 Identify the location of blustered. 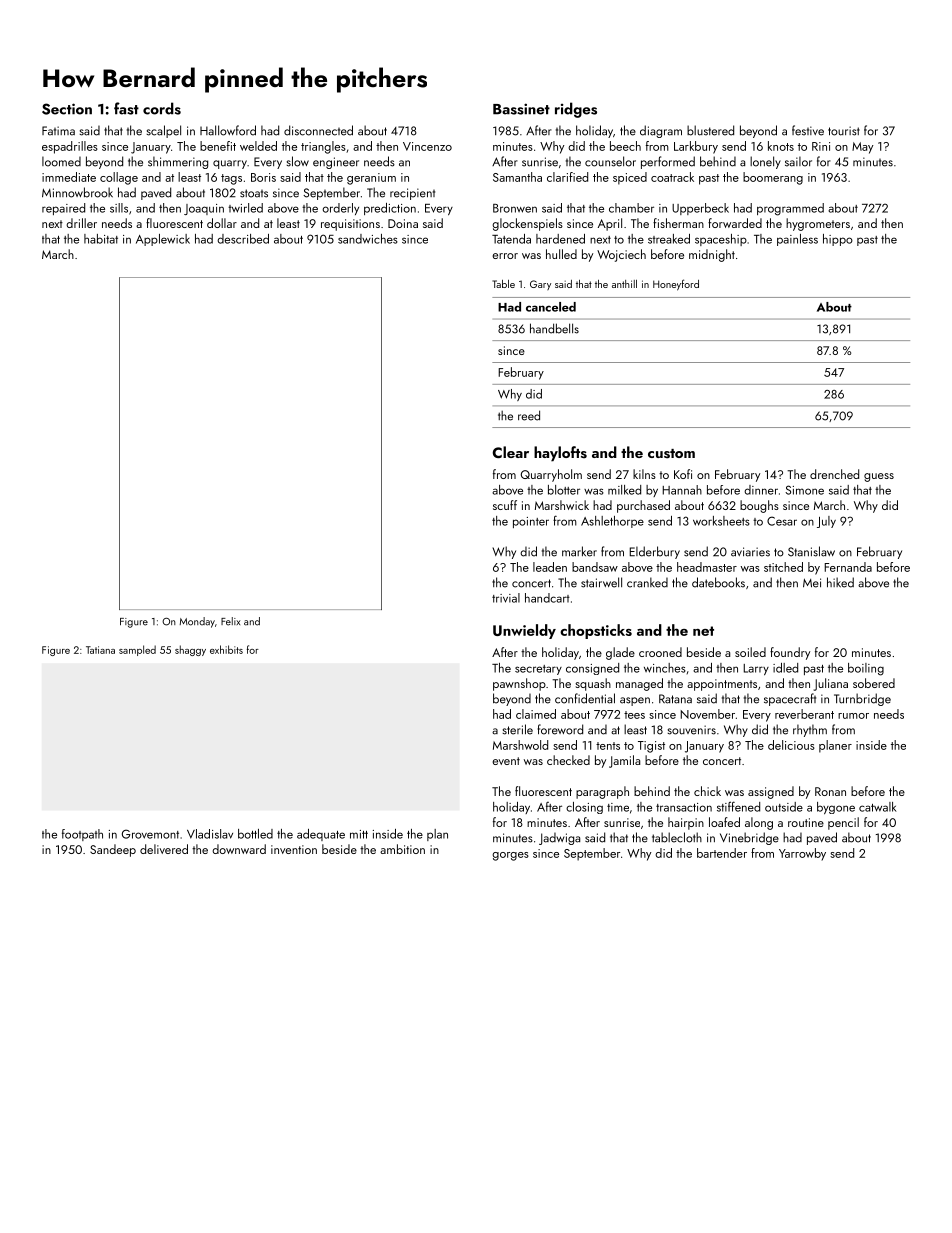
(710, 130).
